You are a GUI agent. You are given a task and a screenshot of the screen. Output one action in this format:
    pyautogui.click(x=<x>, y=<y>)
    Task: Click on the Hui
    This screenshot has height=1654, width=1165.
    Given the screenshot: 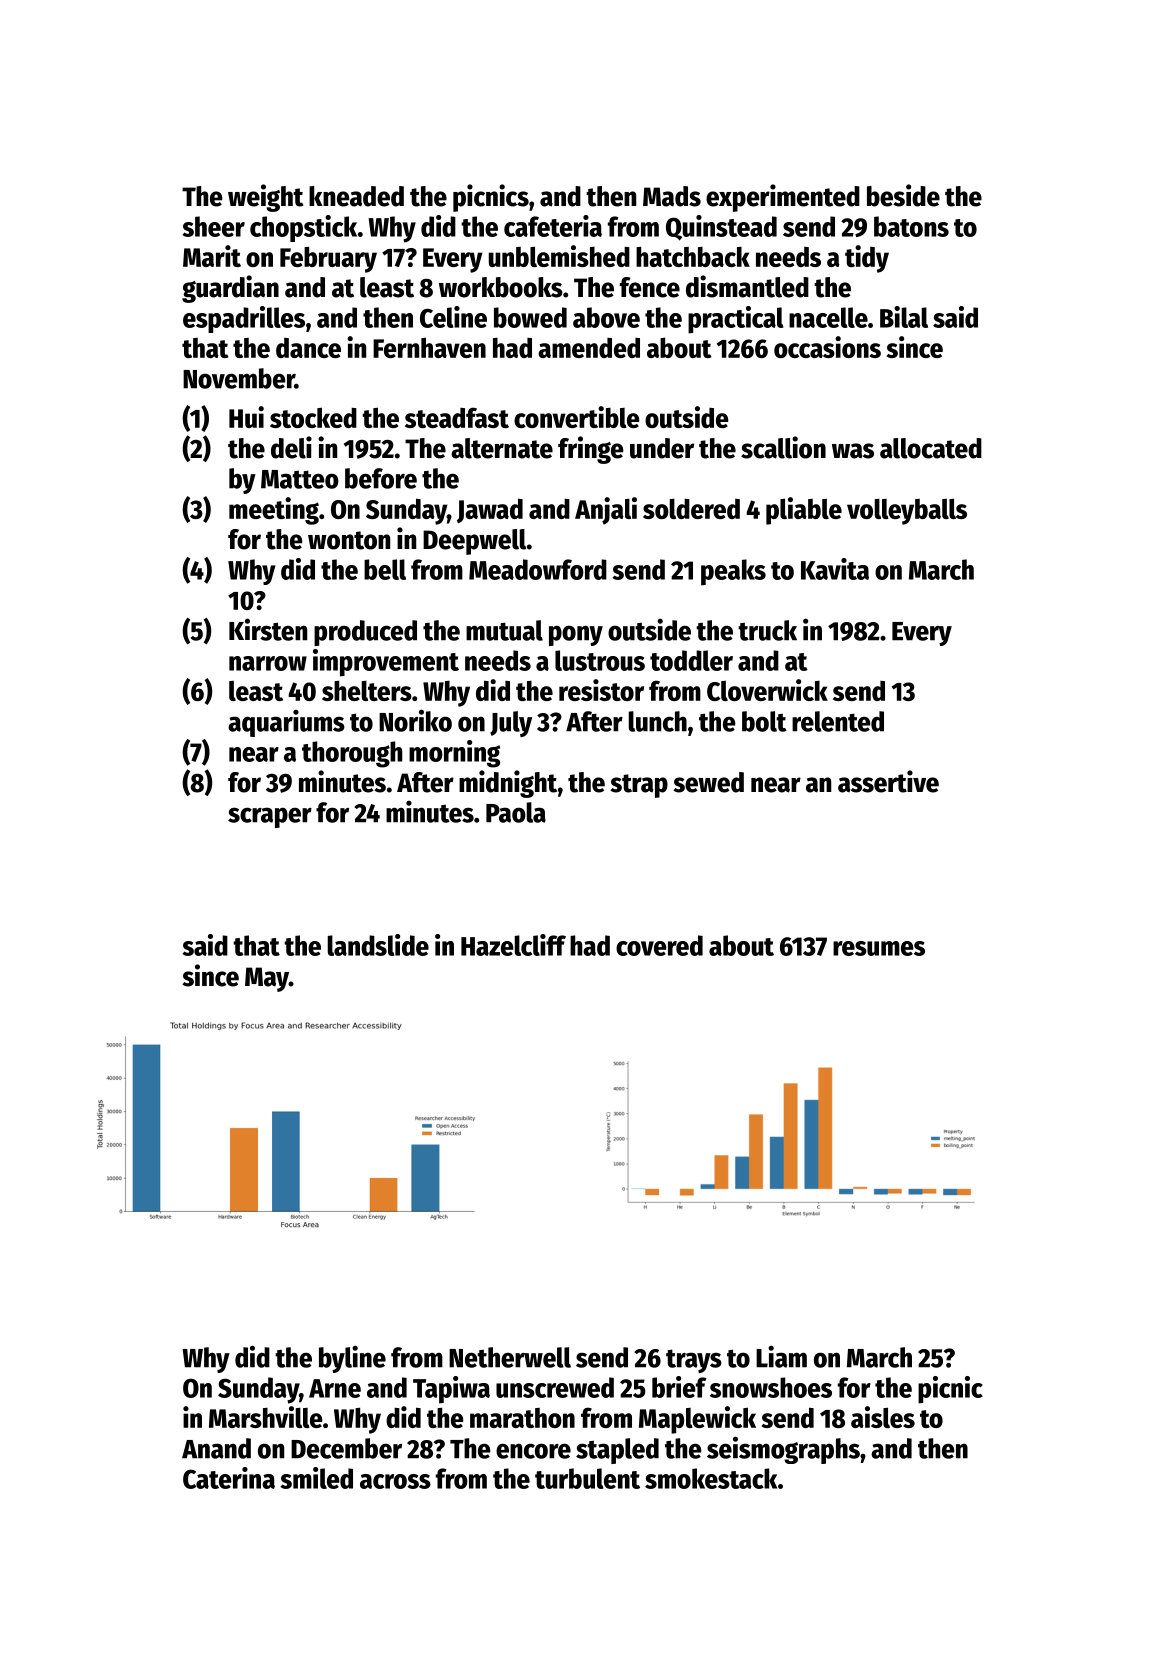 What is the action you would take?
    pyautogui.click(x=246, y=417)
